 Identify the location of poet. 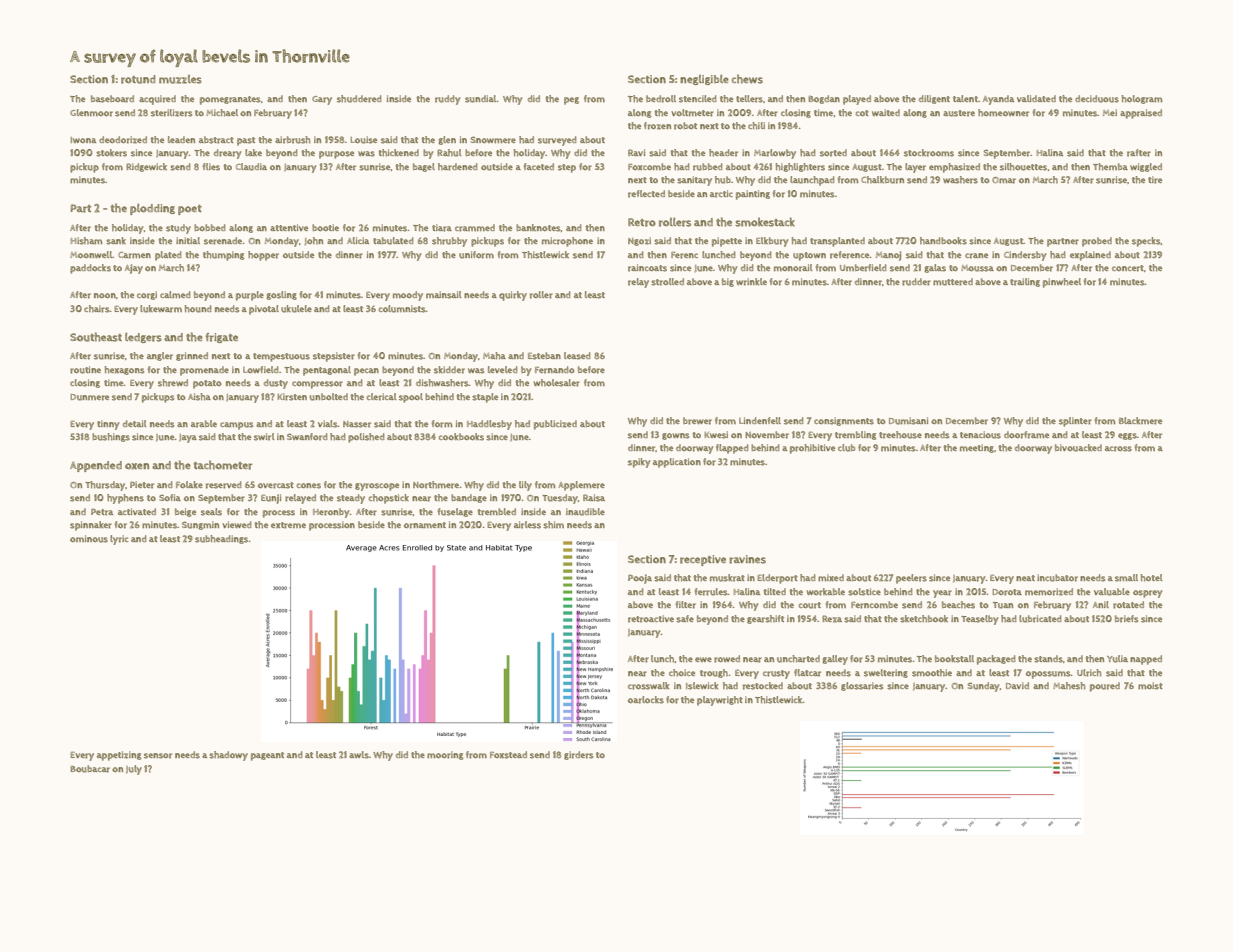
(190, 210).
